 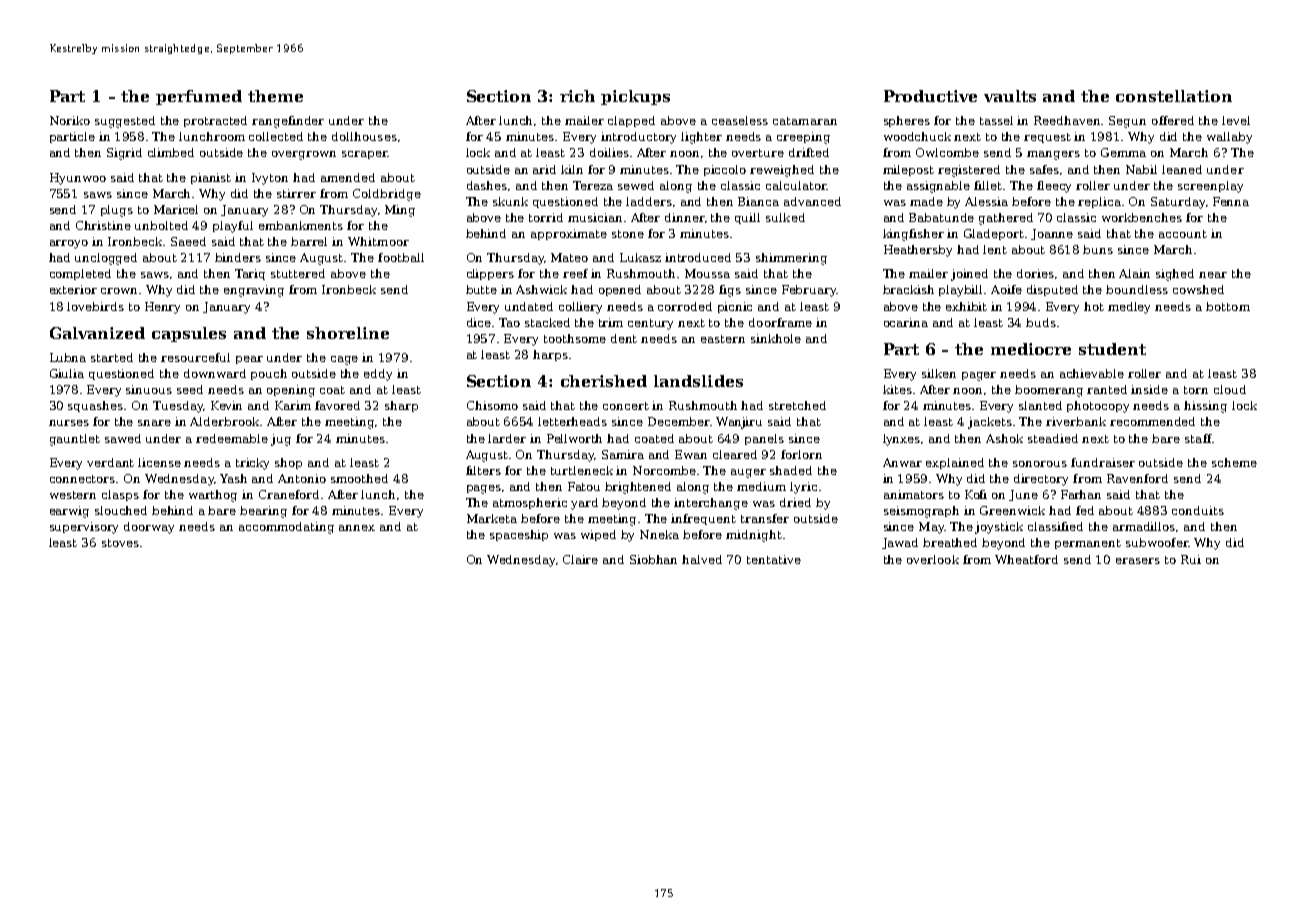 What do you see at coordinates (723, 339) in the page?
I see `eastern` at bounding box center [723, 339].
